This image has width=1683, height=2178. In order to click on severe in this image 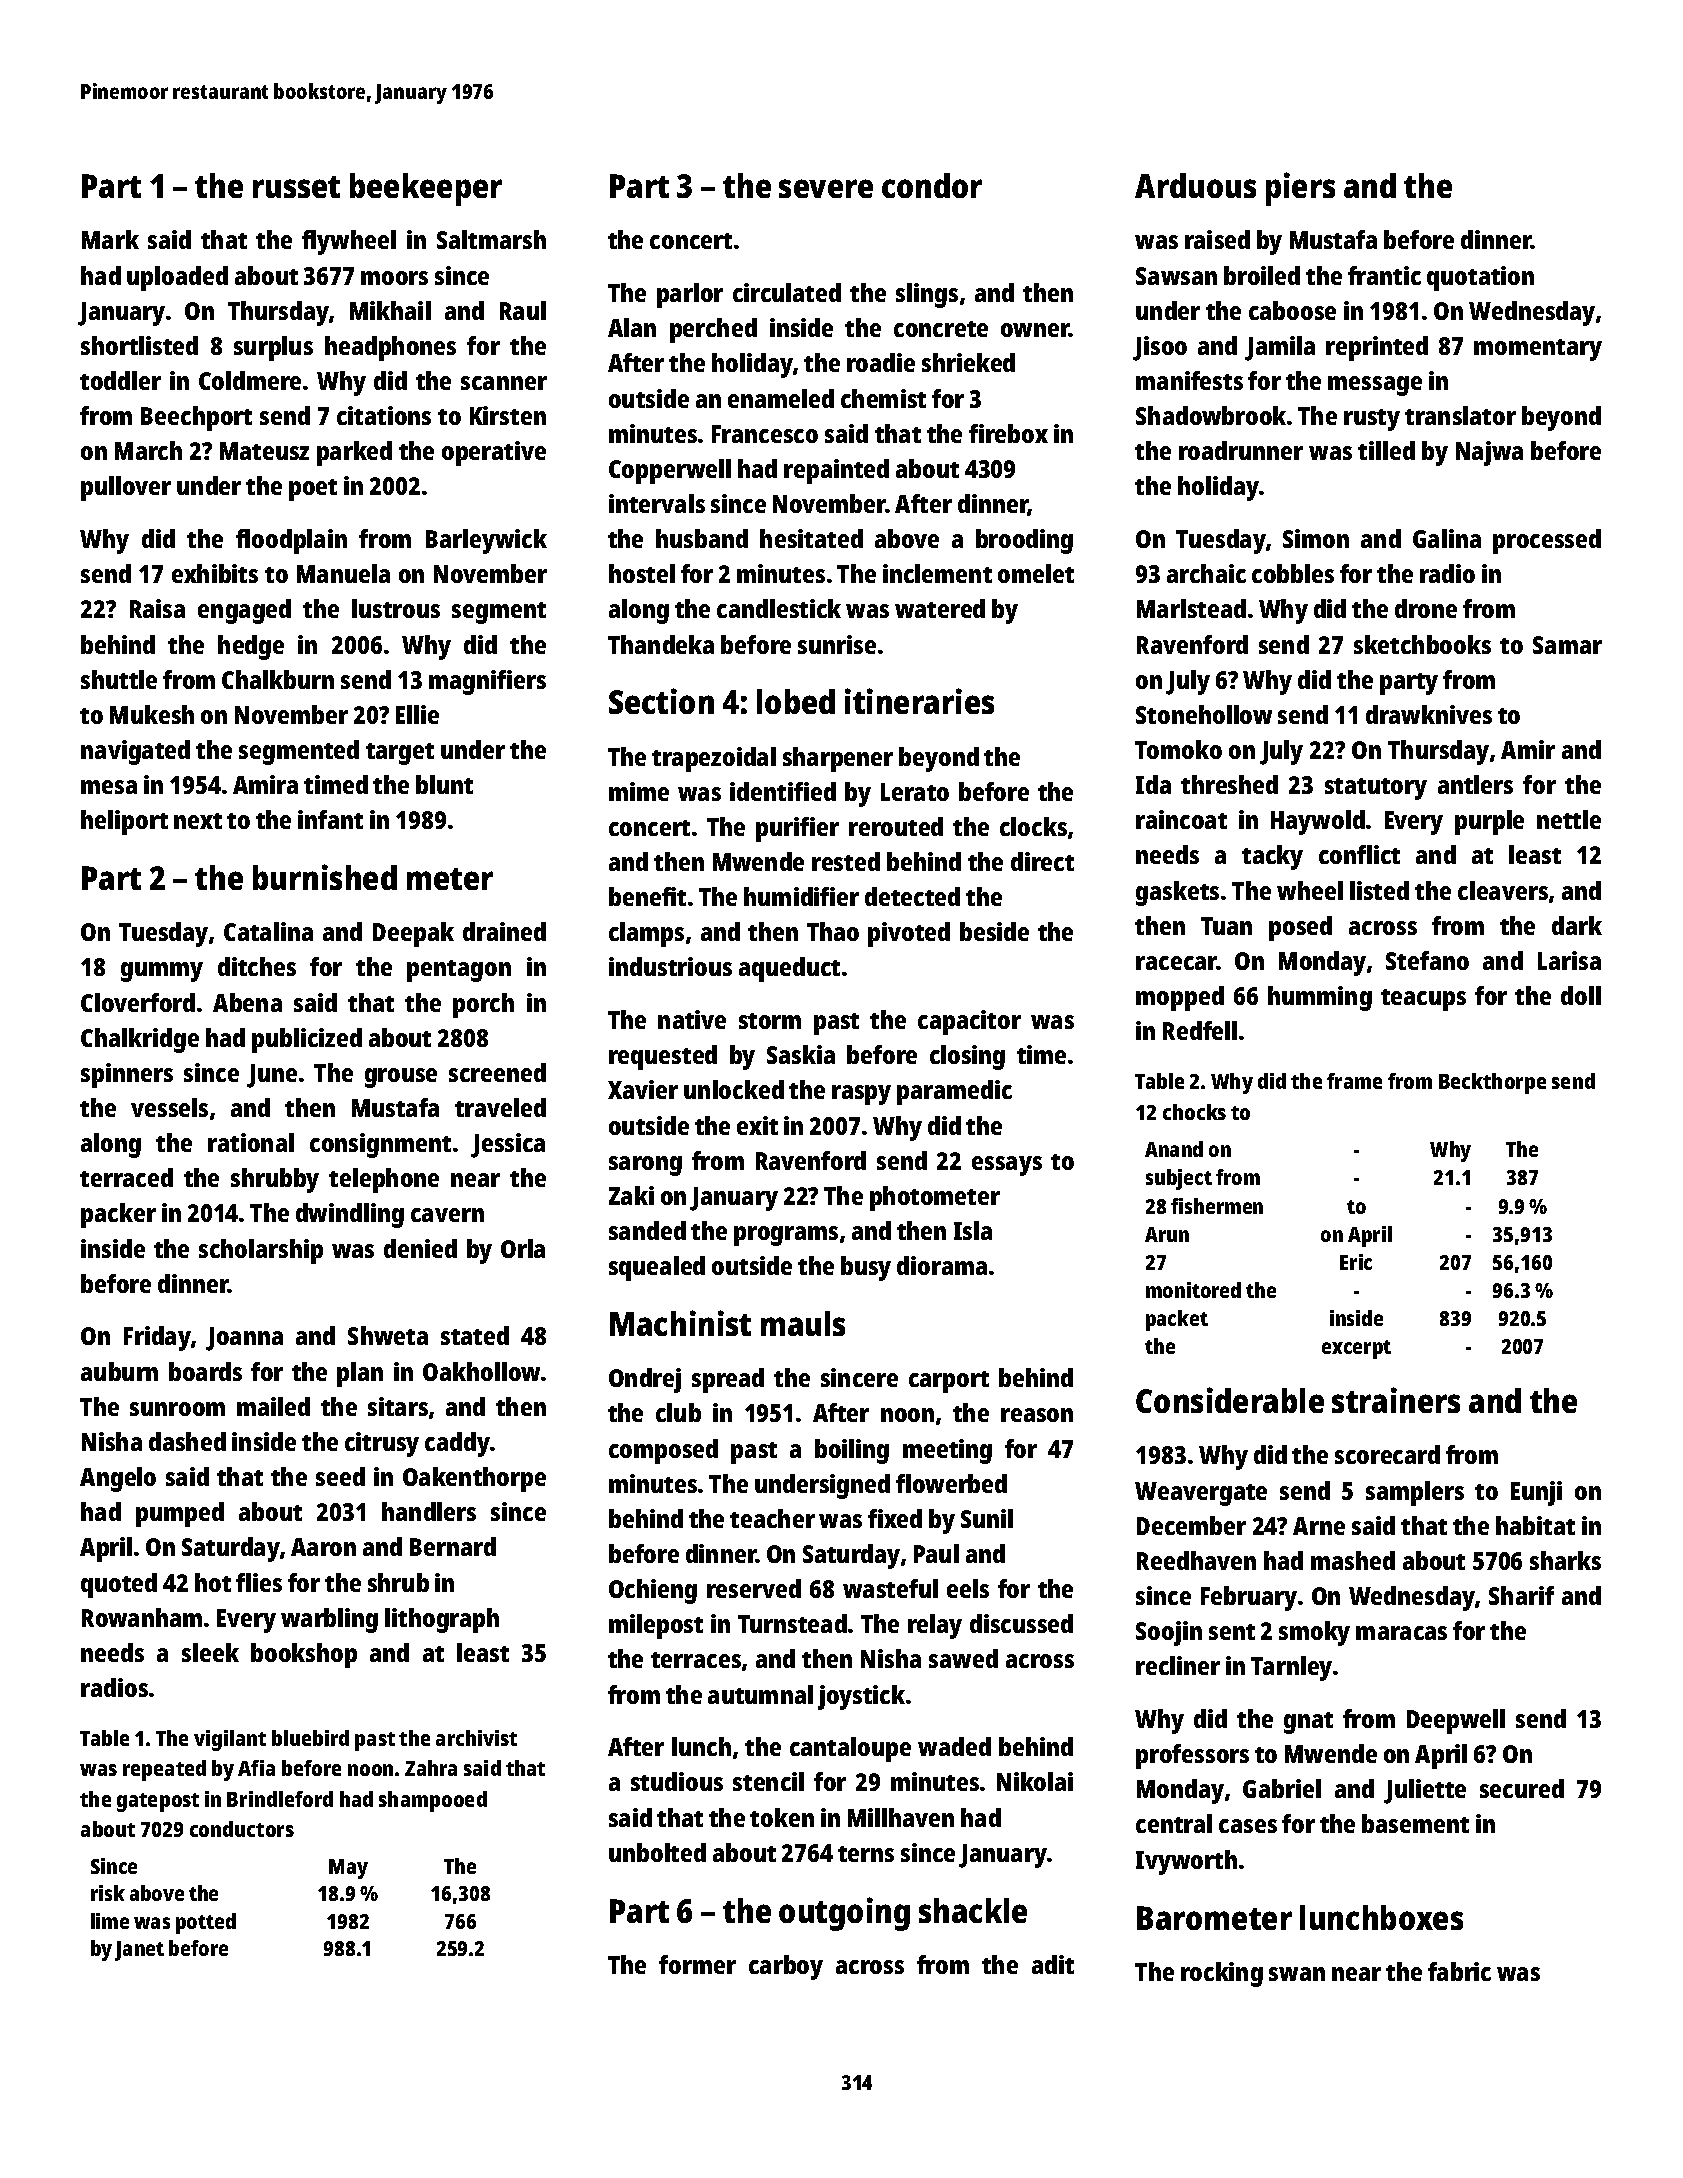, I will do `click(826, 188)`.
